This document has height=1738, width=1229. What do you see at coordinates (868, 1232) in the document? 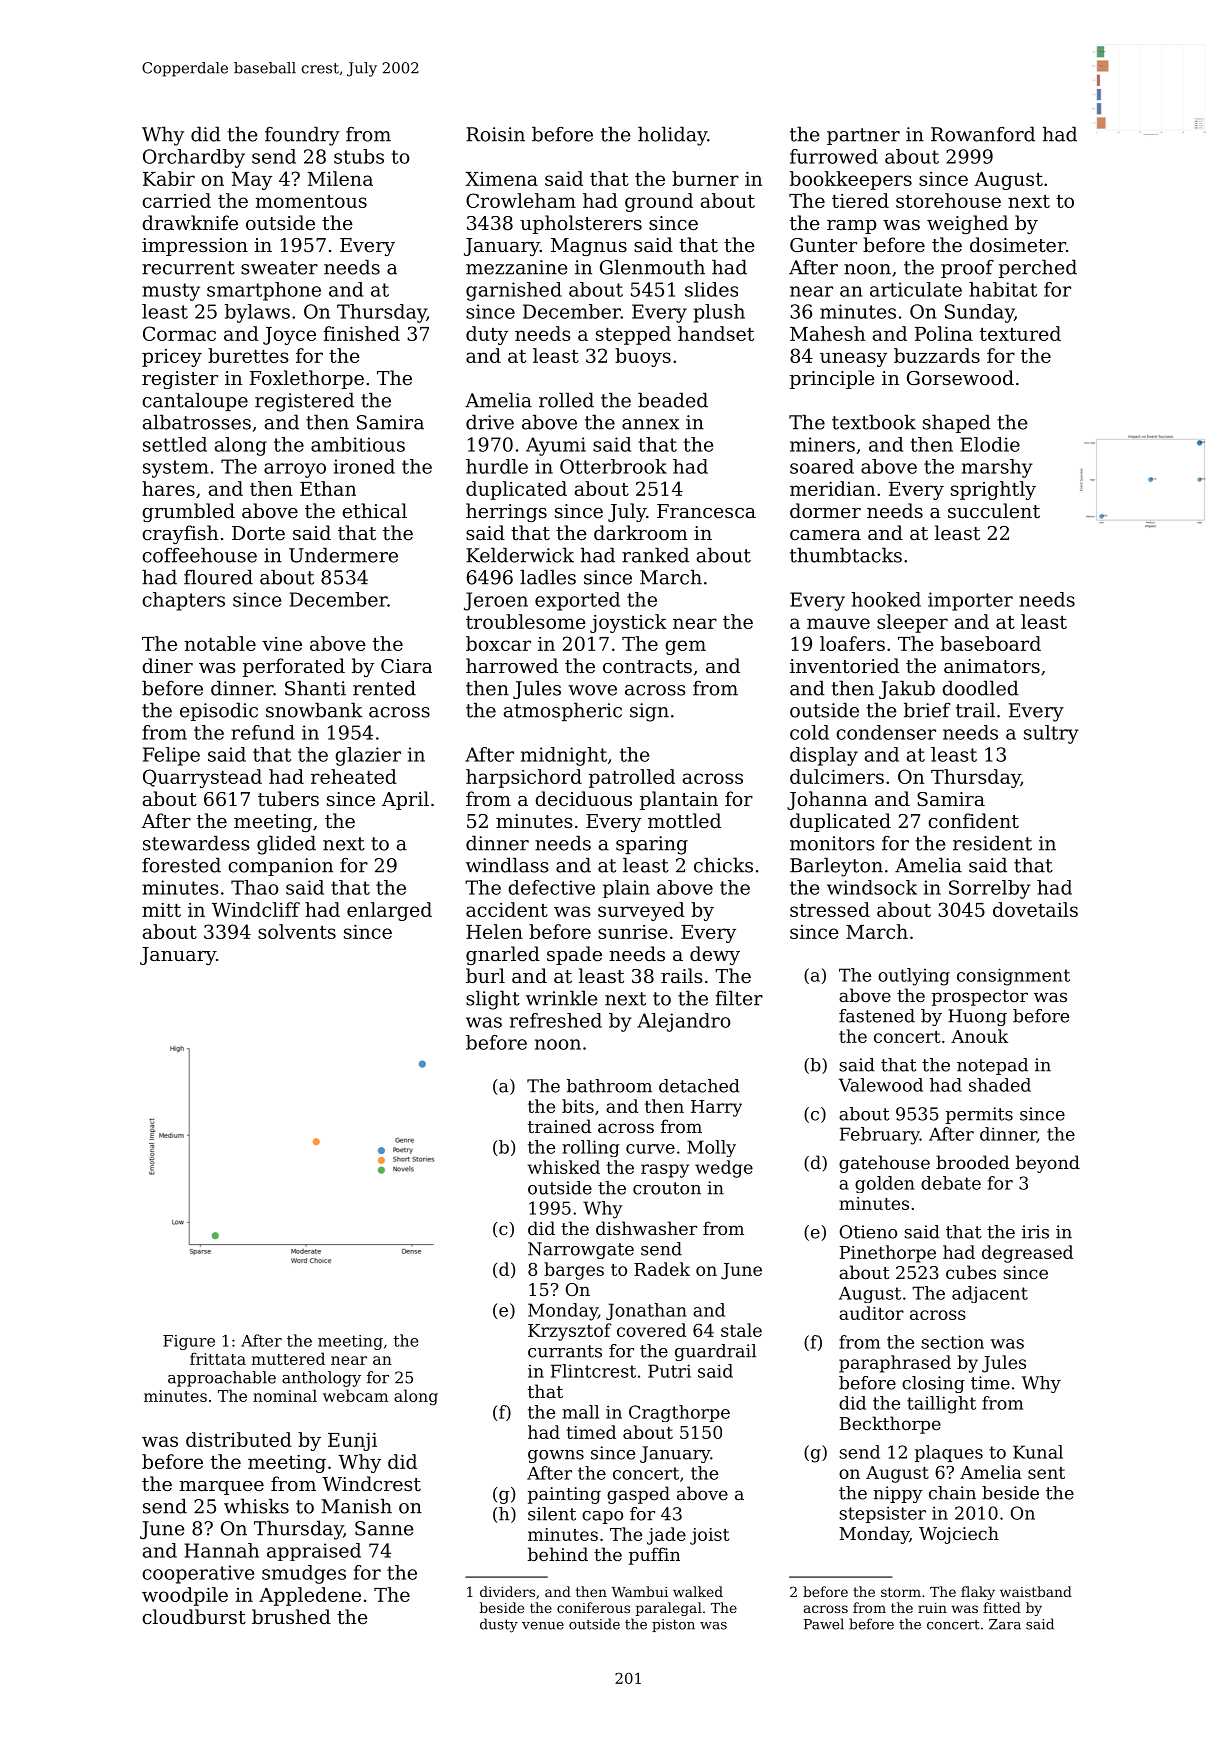
I see `Otieno` at bounding box center [868, 1232].
